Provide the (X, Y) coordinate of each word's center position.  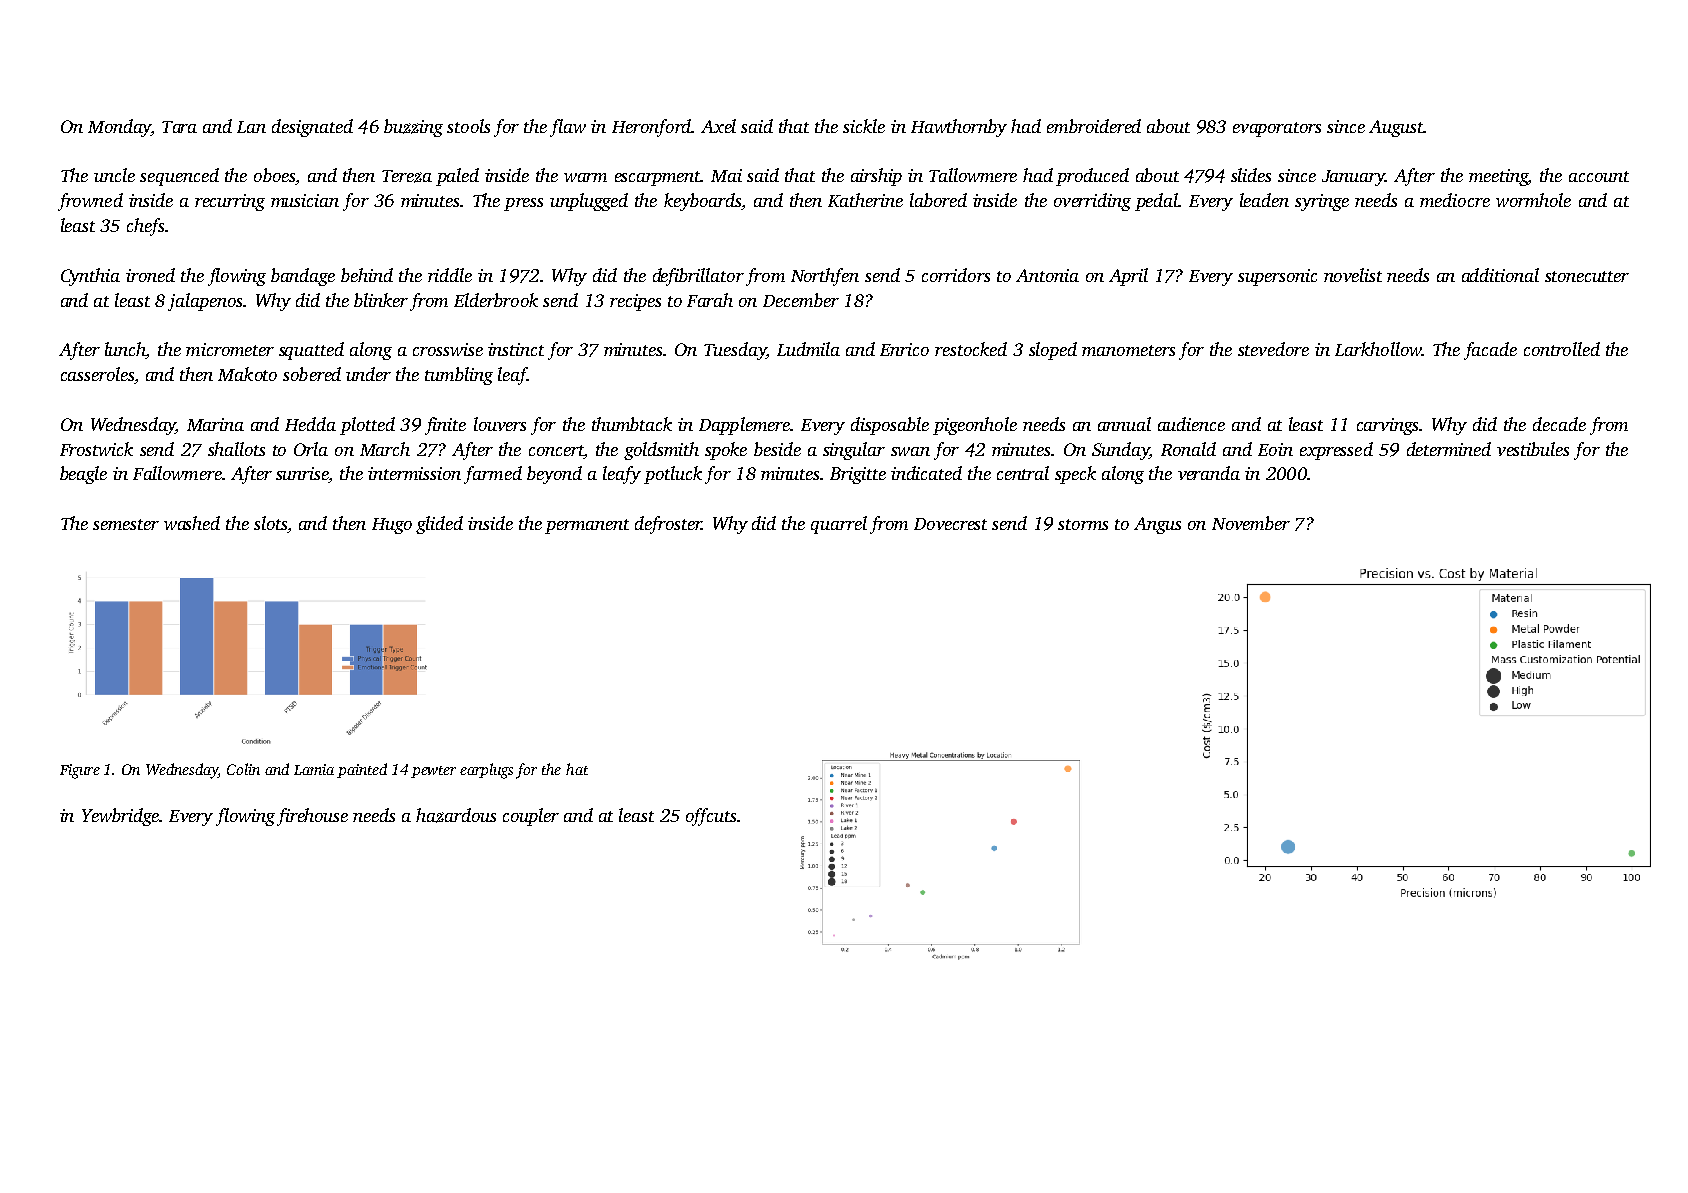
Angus (1157, 525)
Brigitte (858, 475)
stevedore (1273, 349)
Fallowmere (177, 473)
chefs (145, 227)
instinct (516, 349)
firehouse (312, 817)
